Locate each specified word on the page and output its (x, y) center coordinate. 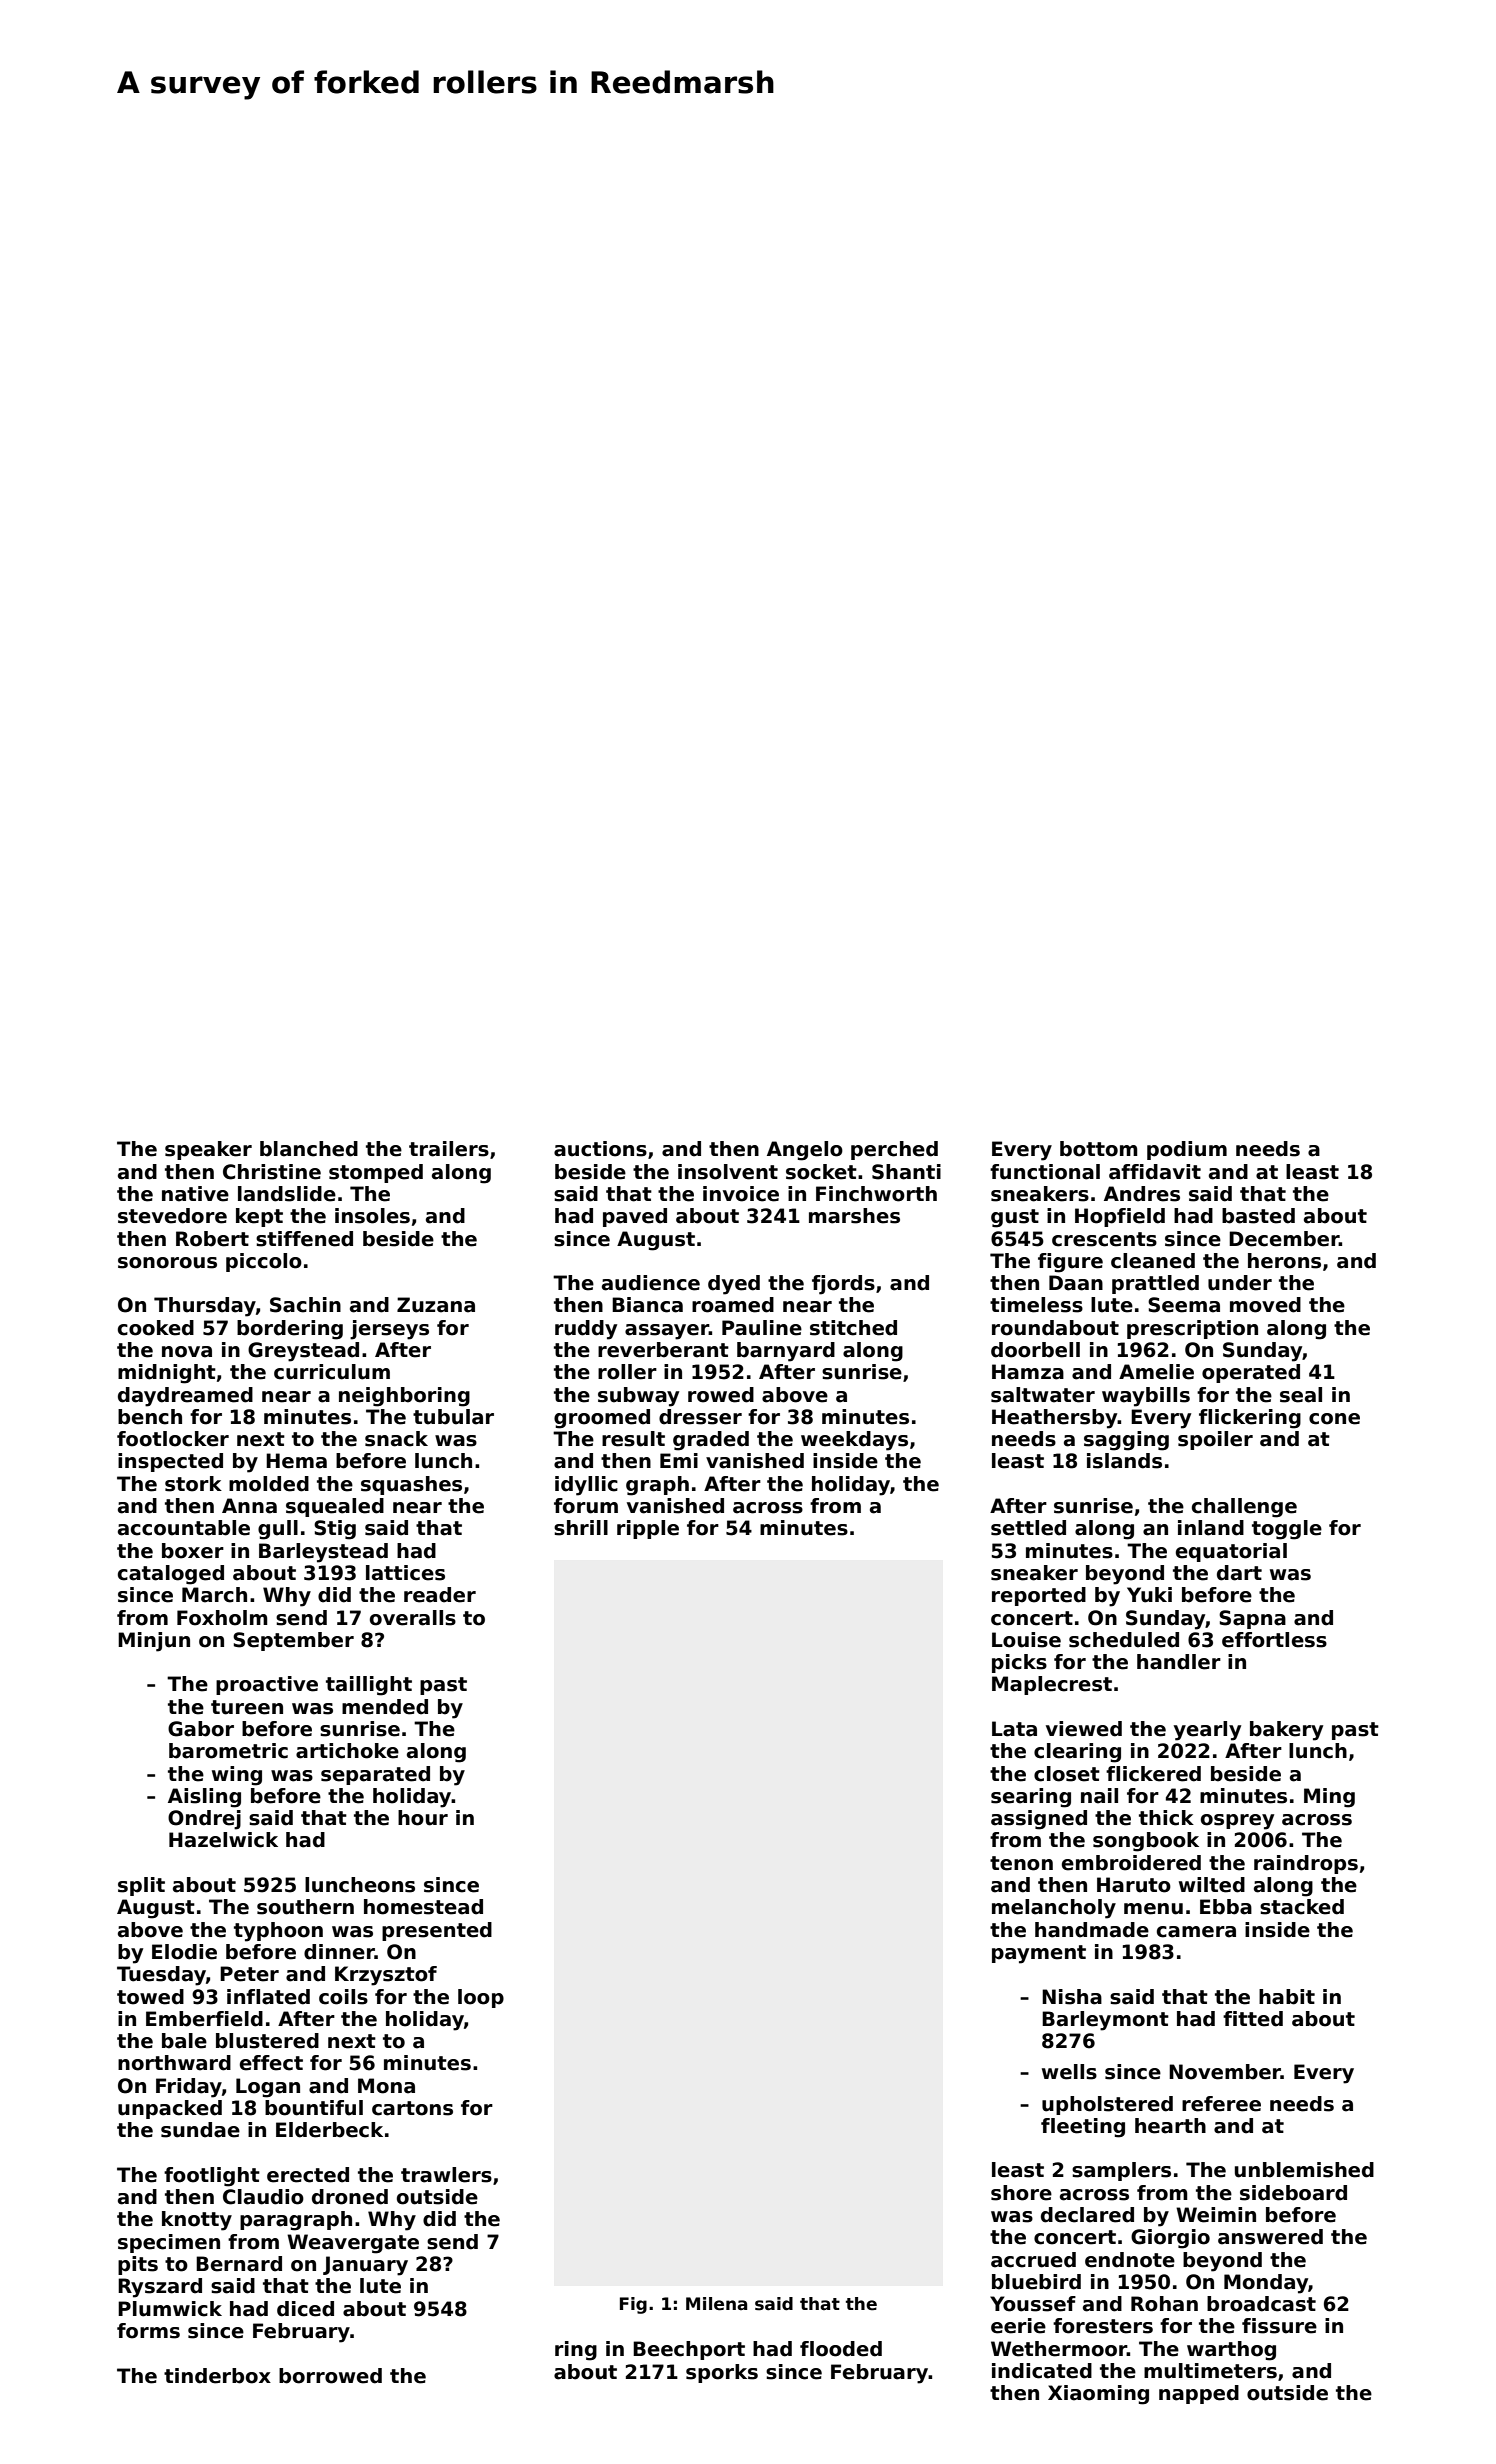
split (141, 1886)
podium (1187, 1150)
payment (1039, 1954)
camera (1196, 1932)
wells (1069, 2072)
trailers (449, 1149)
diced (305, 2309)
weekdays (854, 1441)
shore (1021, 2193)
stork (193, 1484)
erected (308, 2175)
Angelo (805, 1151)
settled (1028, 1528)
